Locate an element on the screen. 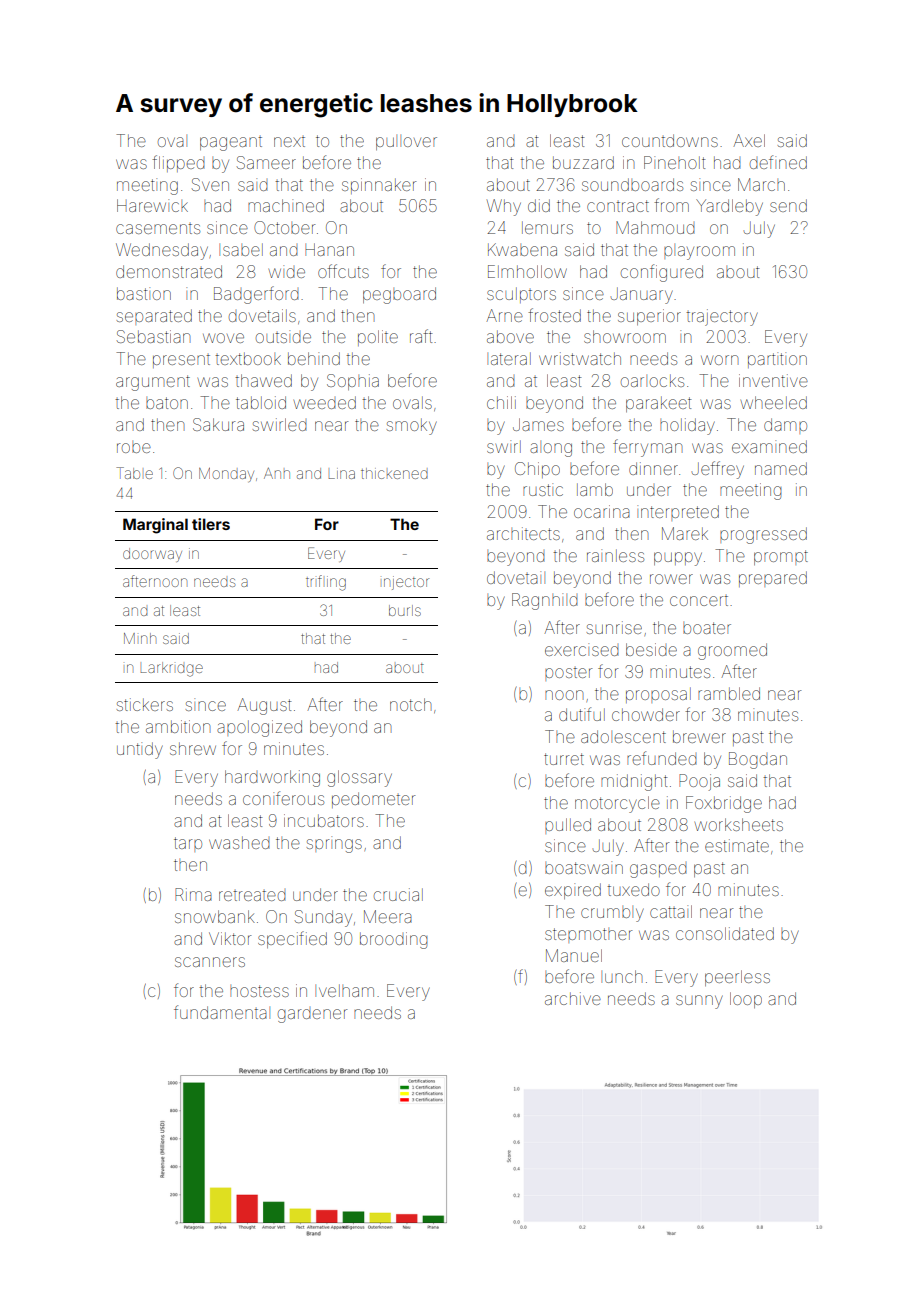 This screenshot has height=1314, width=924. polite is located at coordinates (378, 338).
